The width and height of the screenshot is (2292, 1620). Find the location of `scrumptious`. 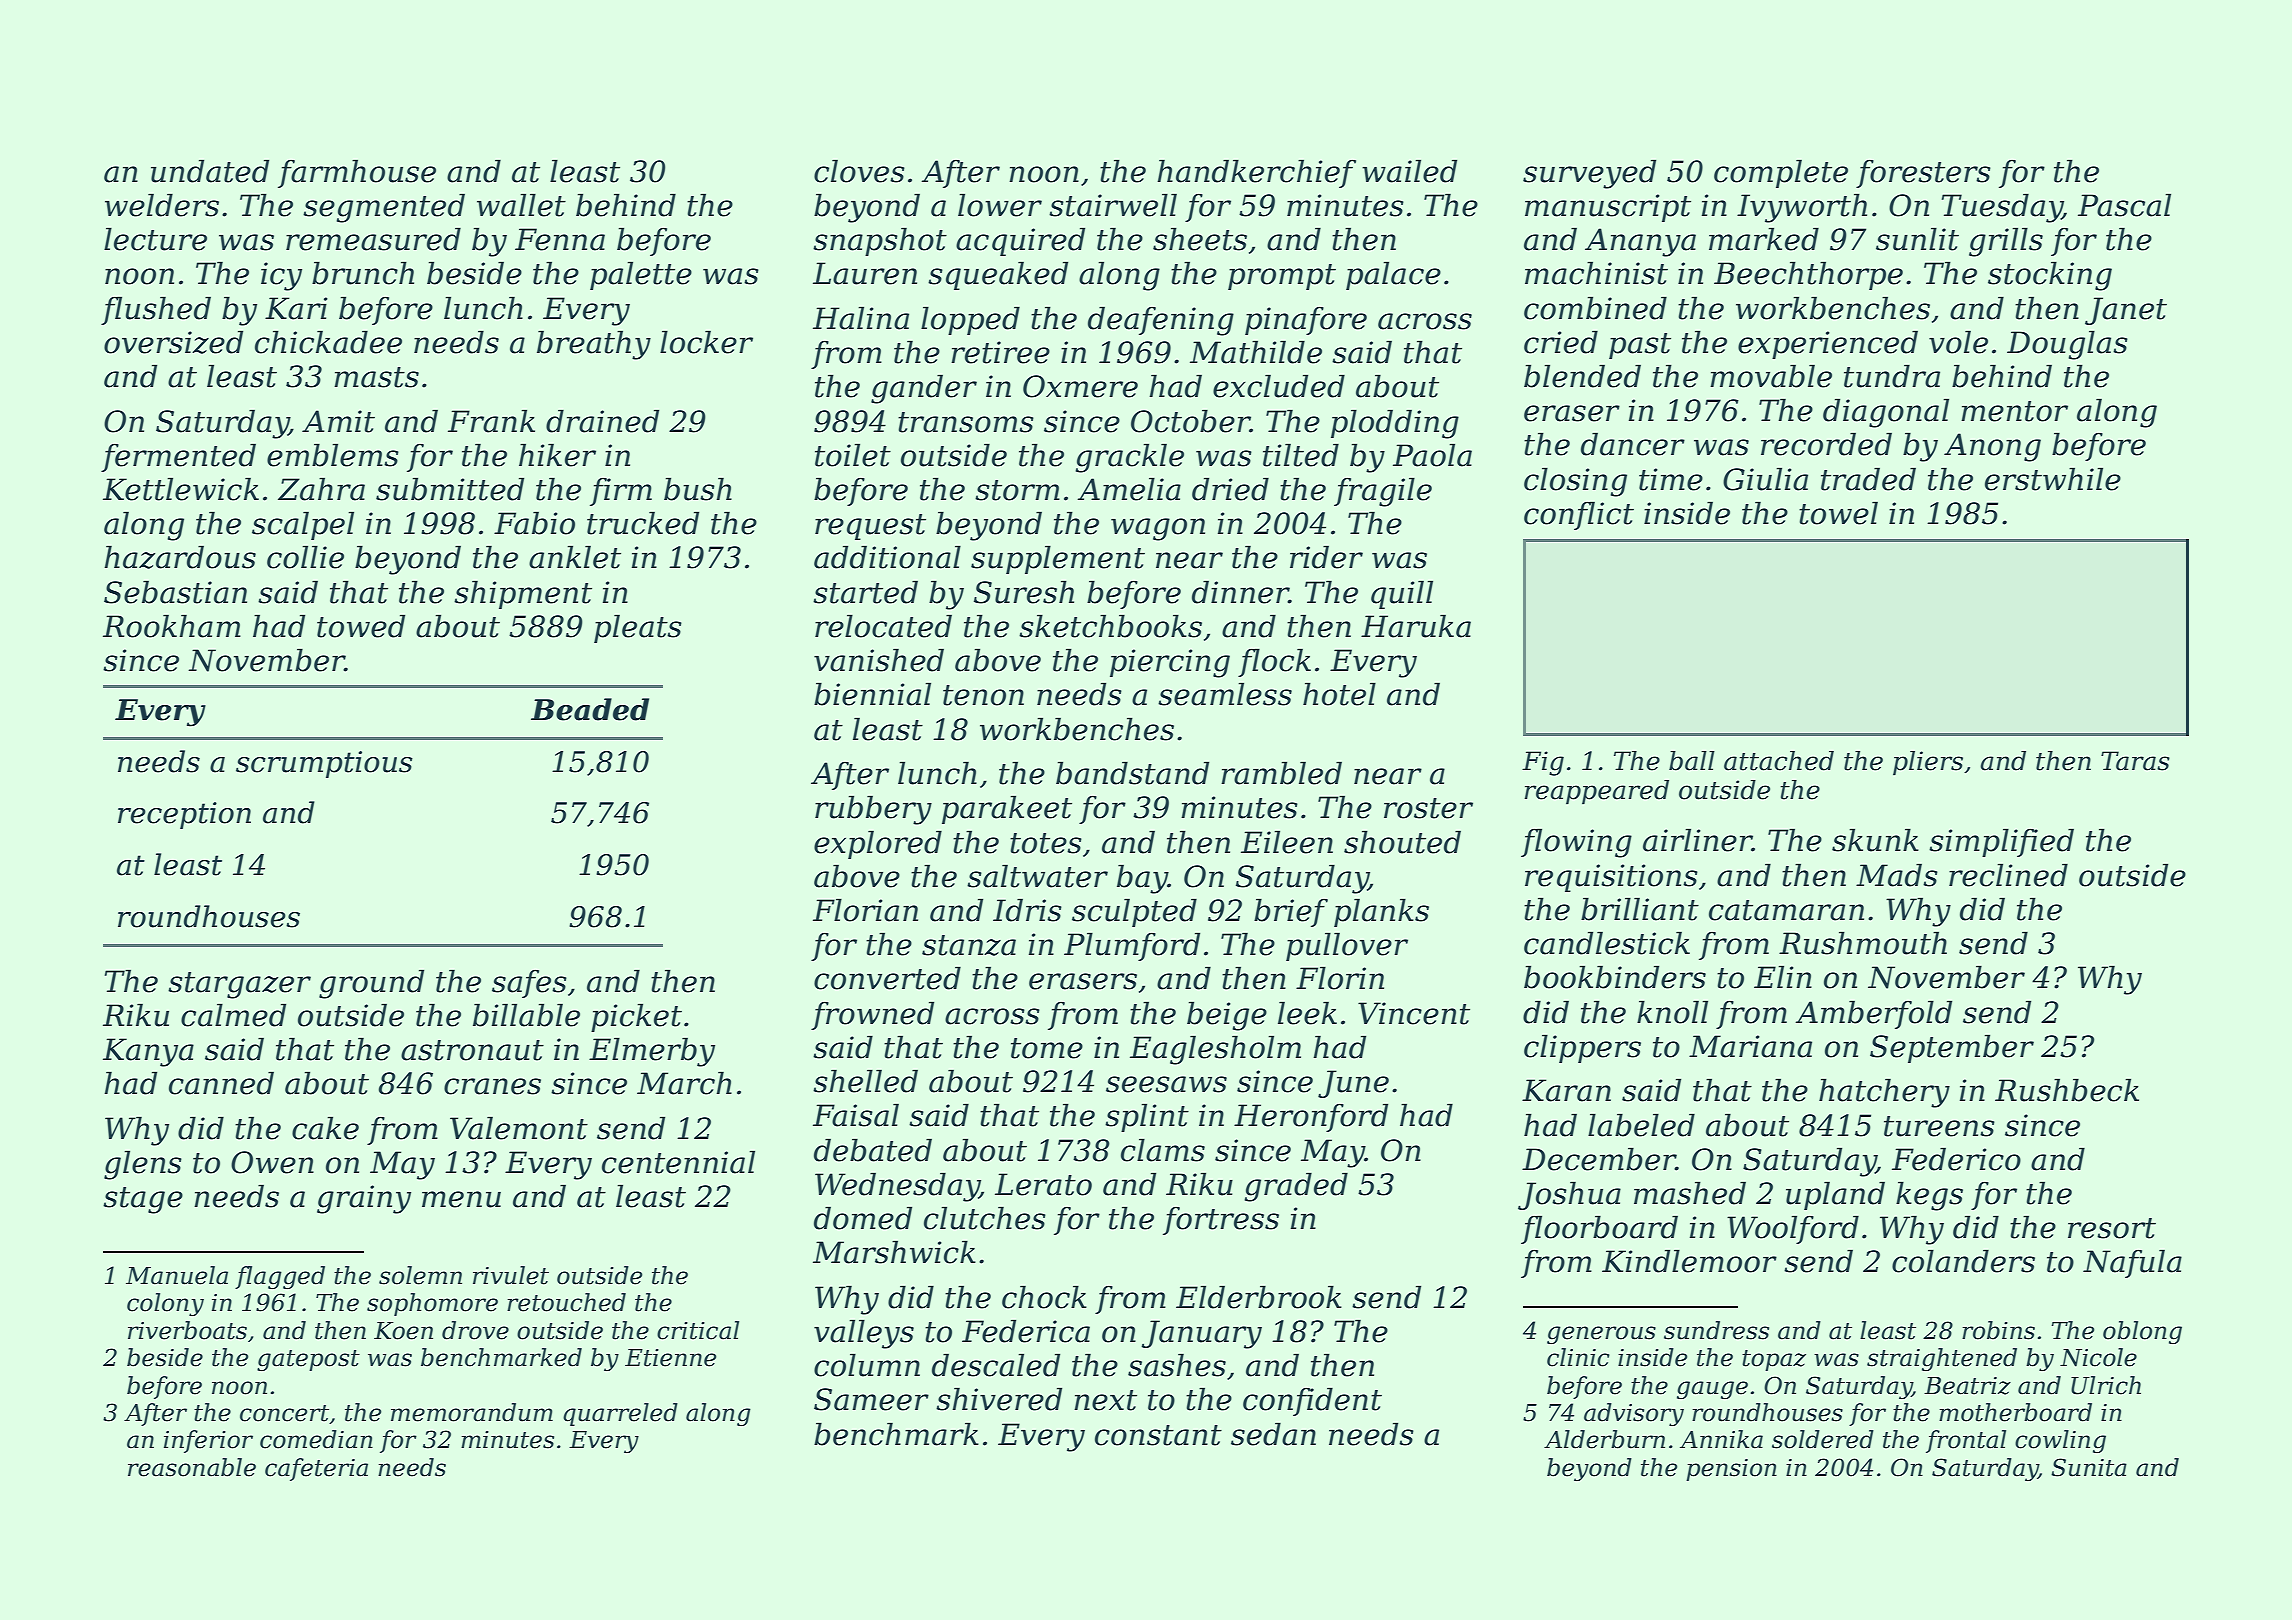

scrumptious is located at coordinates (324, 764).
